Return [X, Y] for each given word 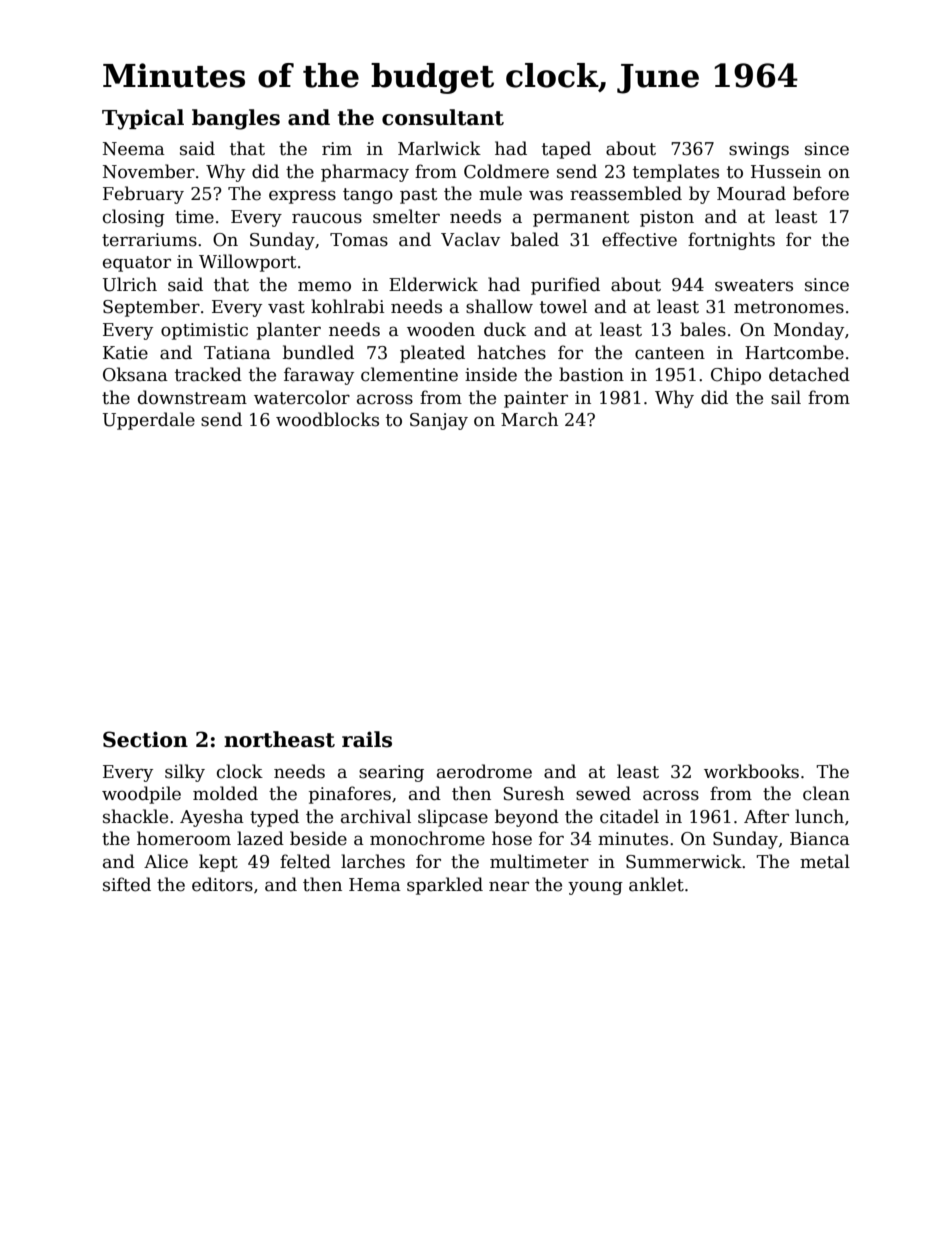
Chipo [736, 376]
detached [809, 374]
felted [305, 861]
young [595, 888]
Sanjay [439, 421]
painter [536, 399]
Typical [143, 119]
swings [759, 150]
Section [145, 739]
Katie [125, 353]
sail [786, 397]
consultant [443, 117]
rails [367, 739]
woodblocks [327, 419]
